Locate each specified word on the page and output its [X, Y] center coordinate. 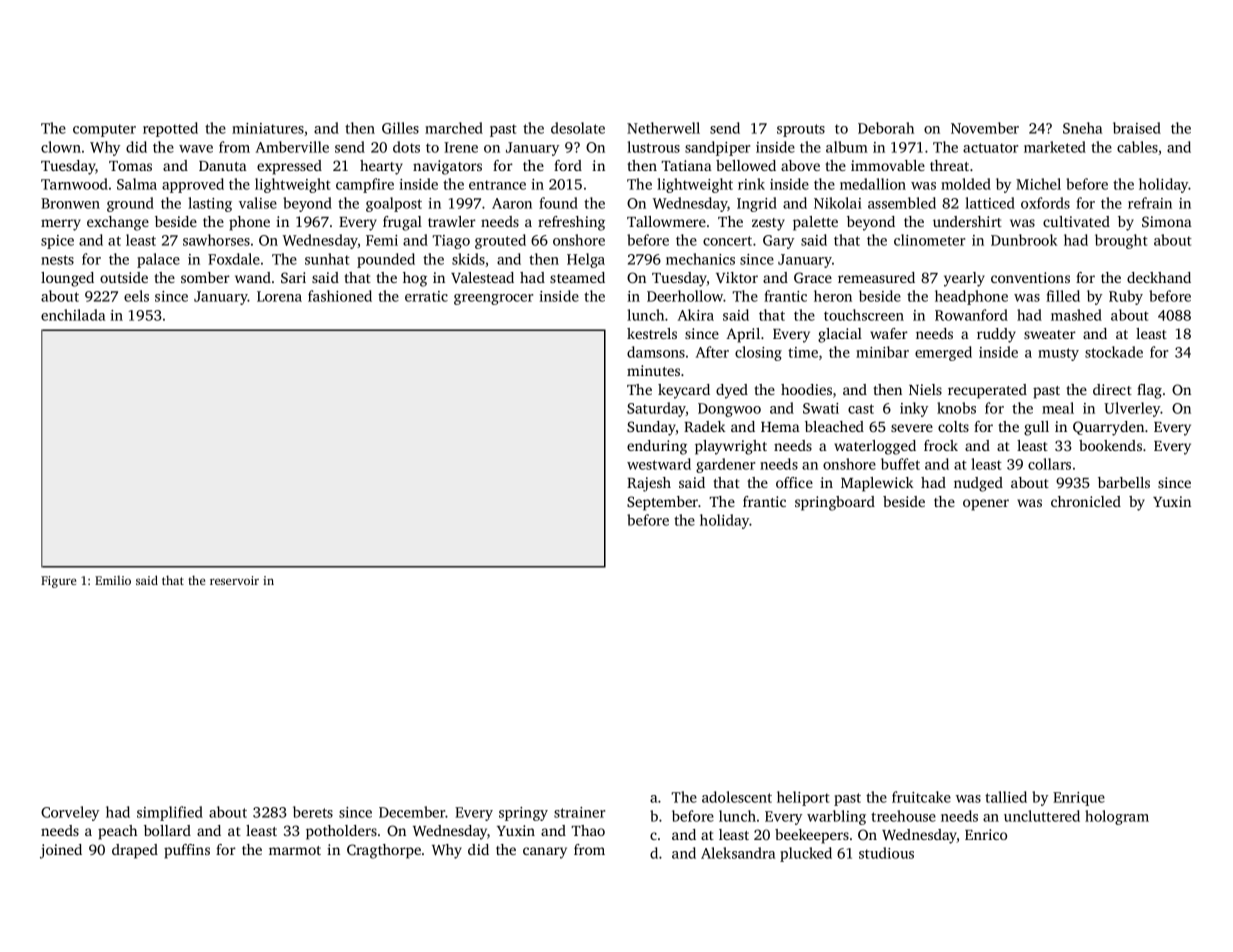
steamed [577, 277]
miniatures [268, 128]
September [662, 503]
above [800, 165]
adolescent [737, 797]
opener [986, 505]
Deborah [886, 128]
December [412, 812]
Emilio [113, 580]
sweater [1050, 334]
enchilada [73, 315]
